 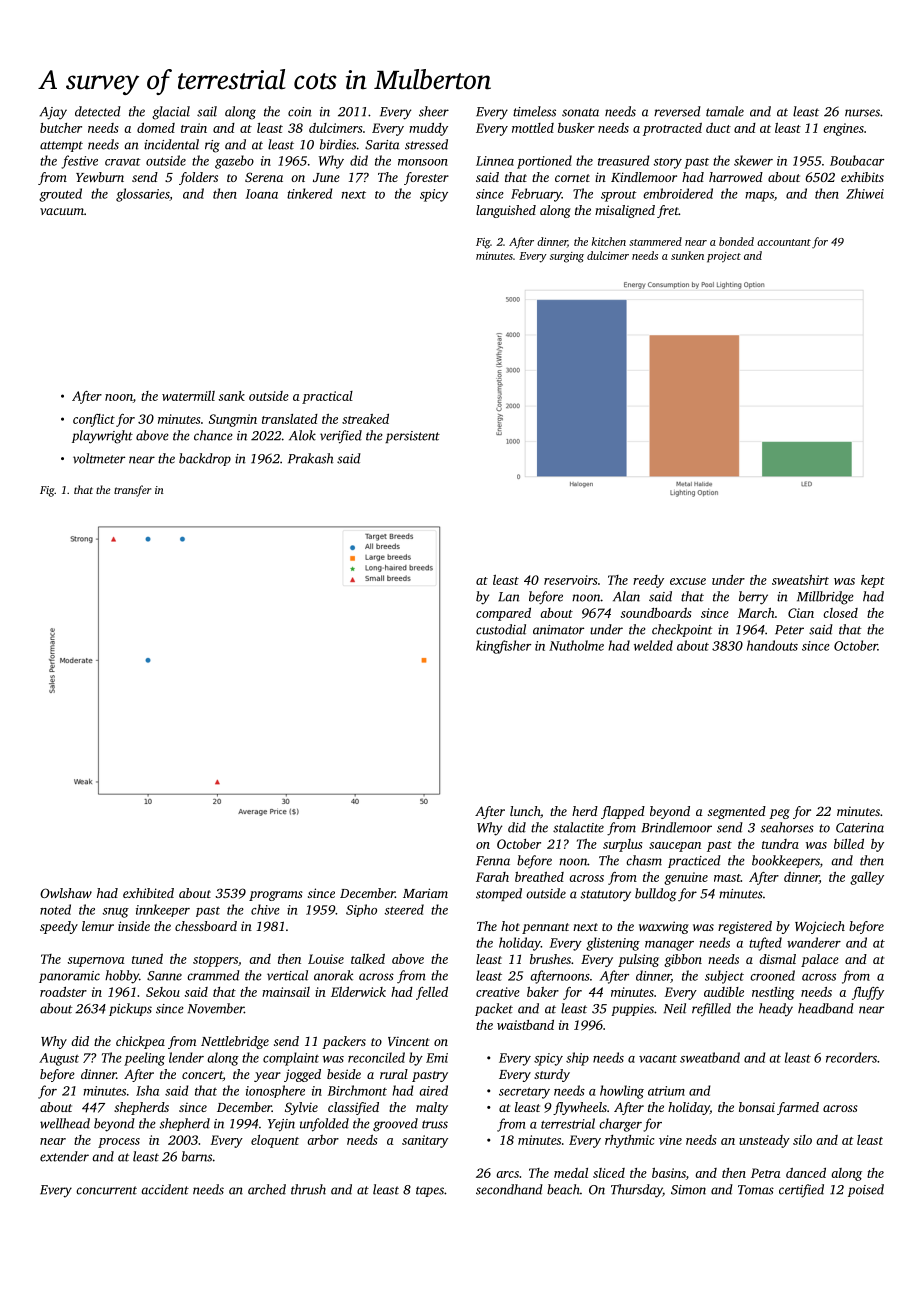 I want to click on glacial, so click(x=171, y=113).
